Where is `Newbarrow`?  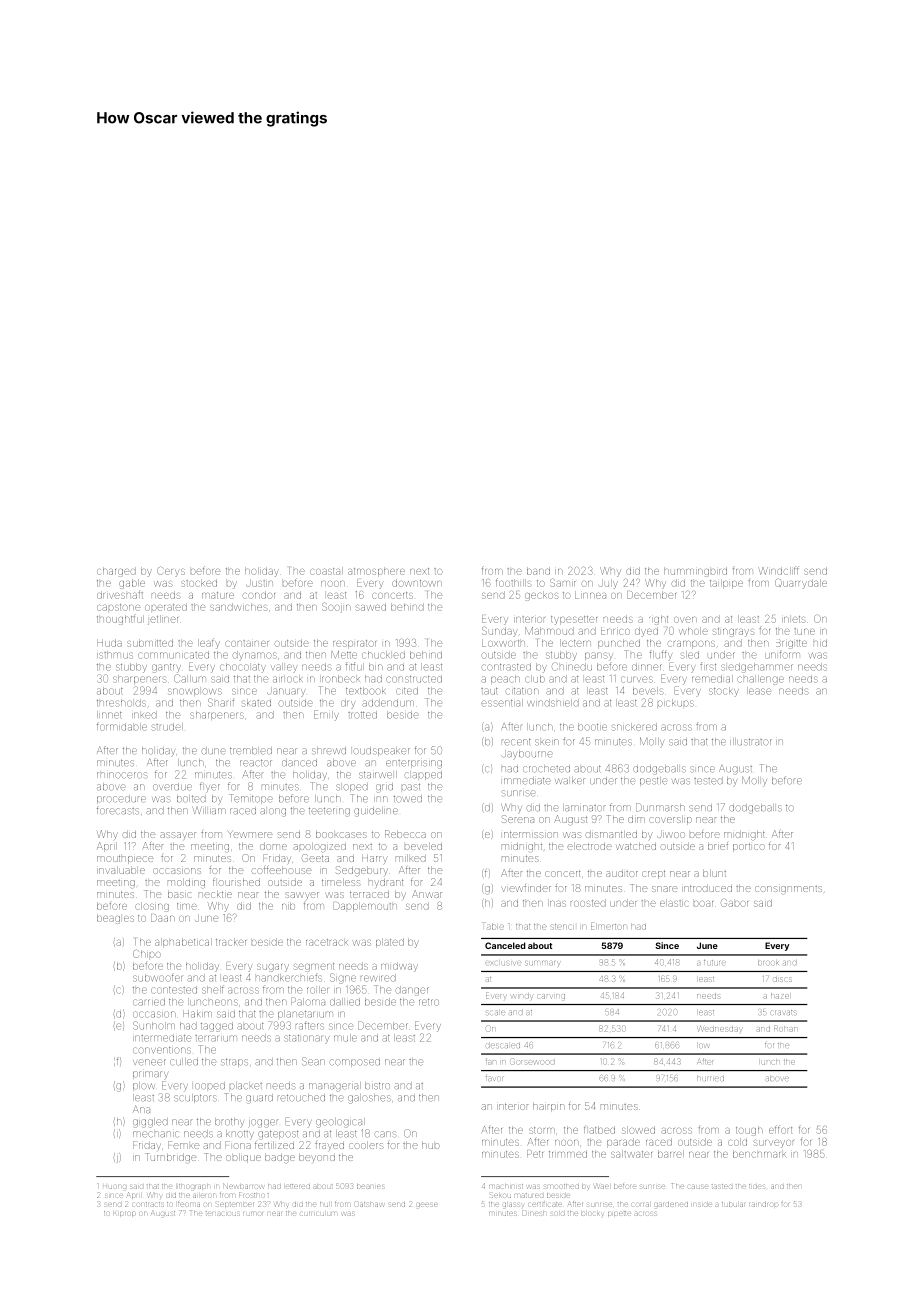
Newbarrow is located at coordinates (243, 1186).
